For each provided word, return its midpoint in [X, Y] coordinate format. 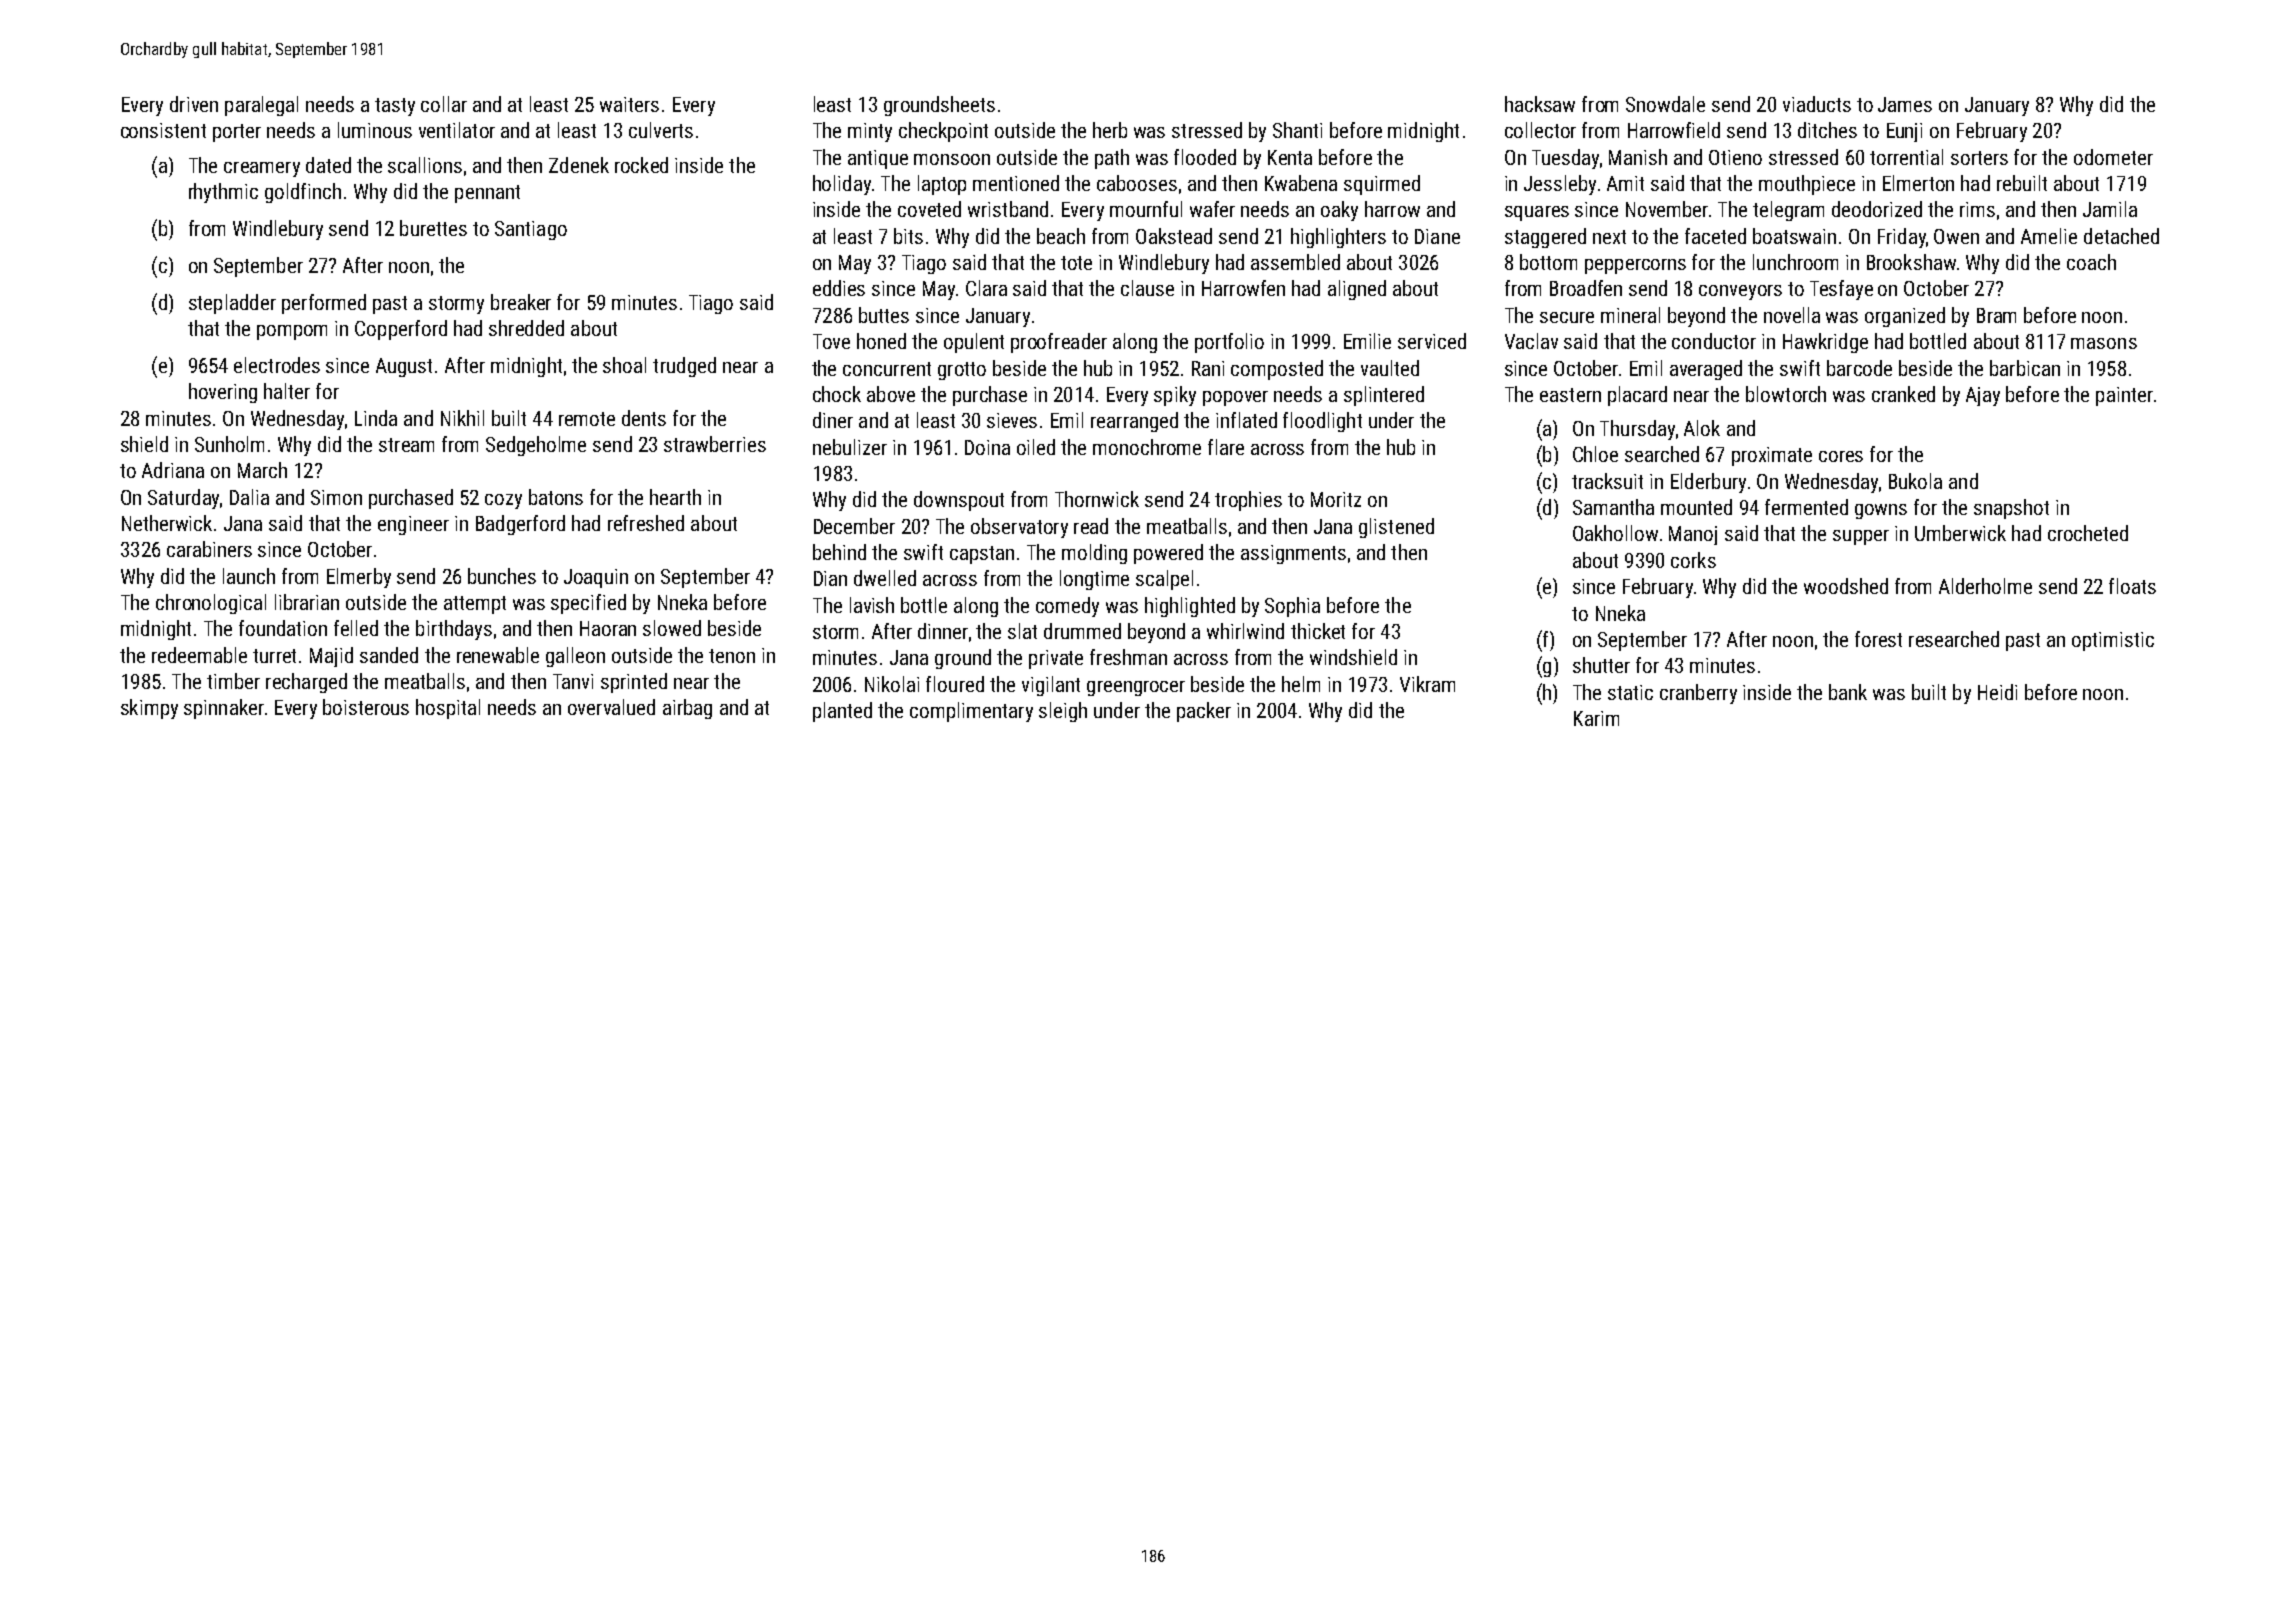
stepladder [232, 304]
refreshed [646, 523]
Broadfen [1586, 288]
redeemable [199, 655]
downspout [959, 501]
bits [908, 236]
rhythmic [223, 193]
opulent [974, 343]
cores [1841, 456]
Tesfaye [1841, 290]
